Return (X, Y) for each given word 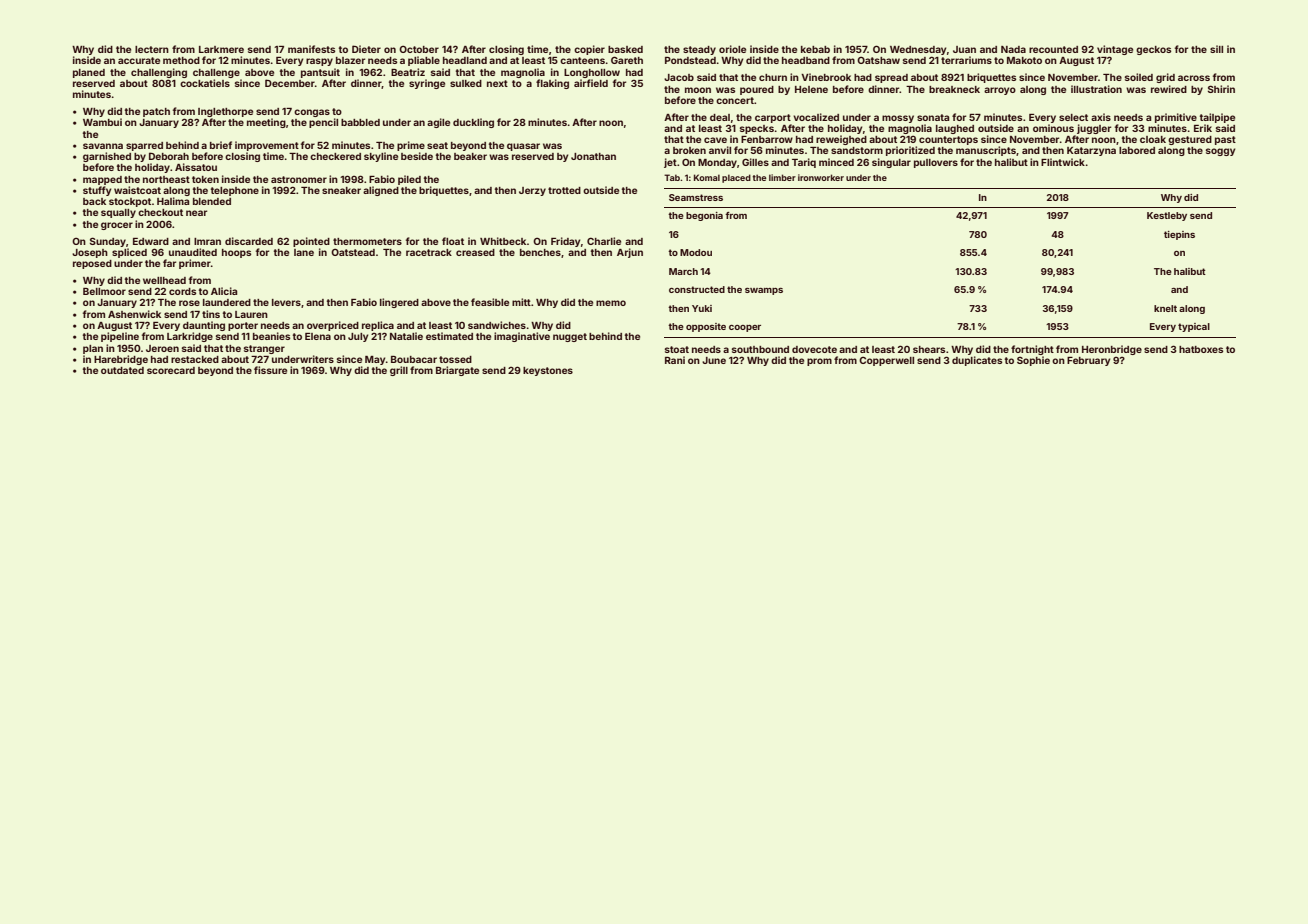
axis (1101, 117)
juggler (1094, 129)
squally (118, 213)
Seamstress (696, 197)
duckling (473, 123)
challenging (159, 73)
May (375, 360)
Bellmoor (104, 291)
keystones (548, 371)
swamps (764, 291)
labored (1137, 150)
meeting (266, 123)
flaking (552, 84)
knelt (1165, 308)
